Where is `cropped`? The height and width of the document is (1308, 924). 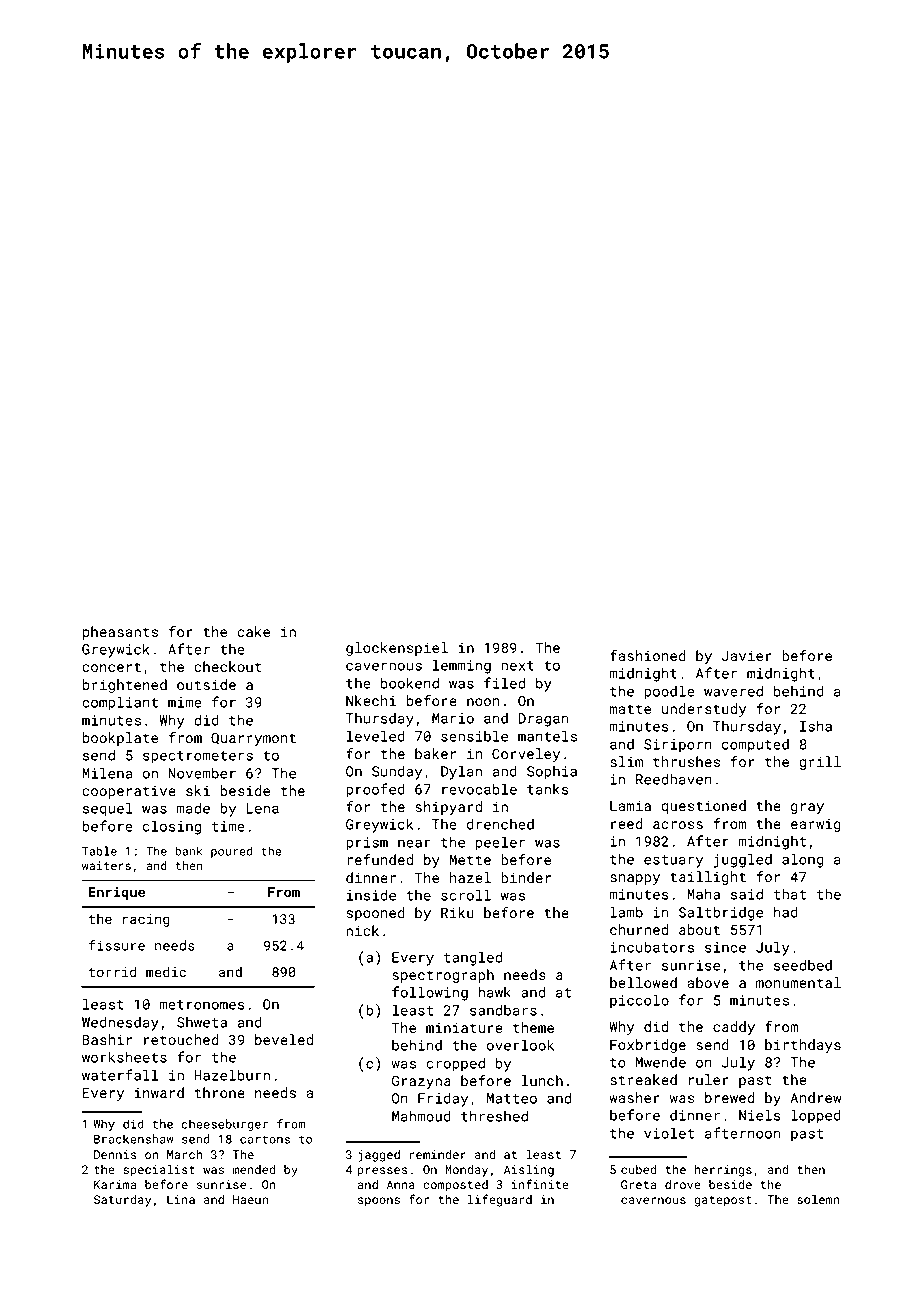 cropped is located at coordinates (455, 1064).
